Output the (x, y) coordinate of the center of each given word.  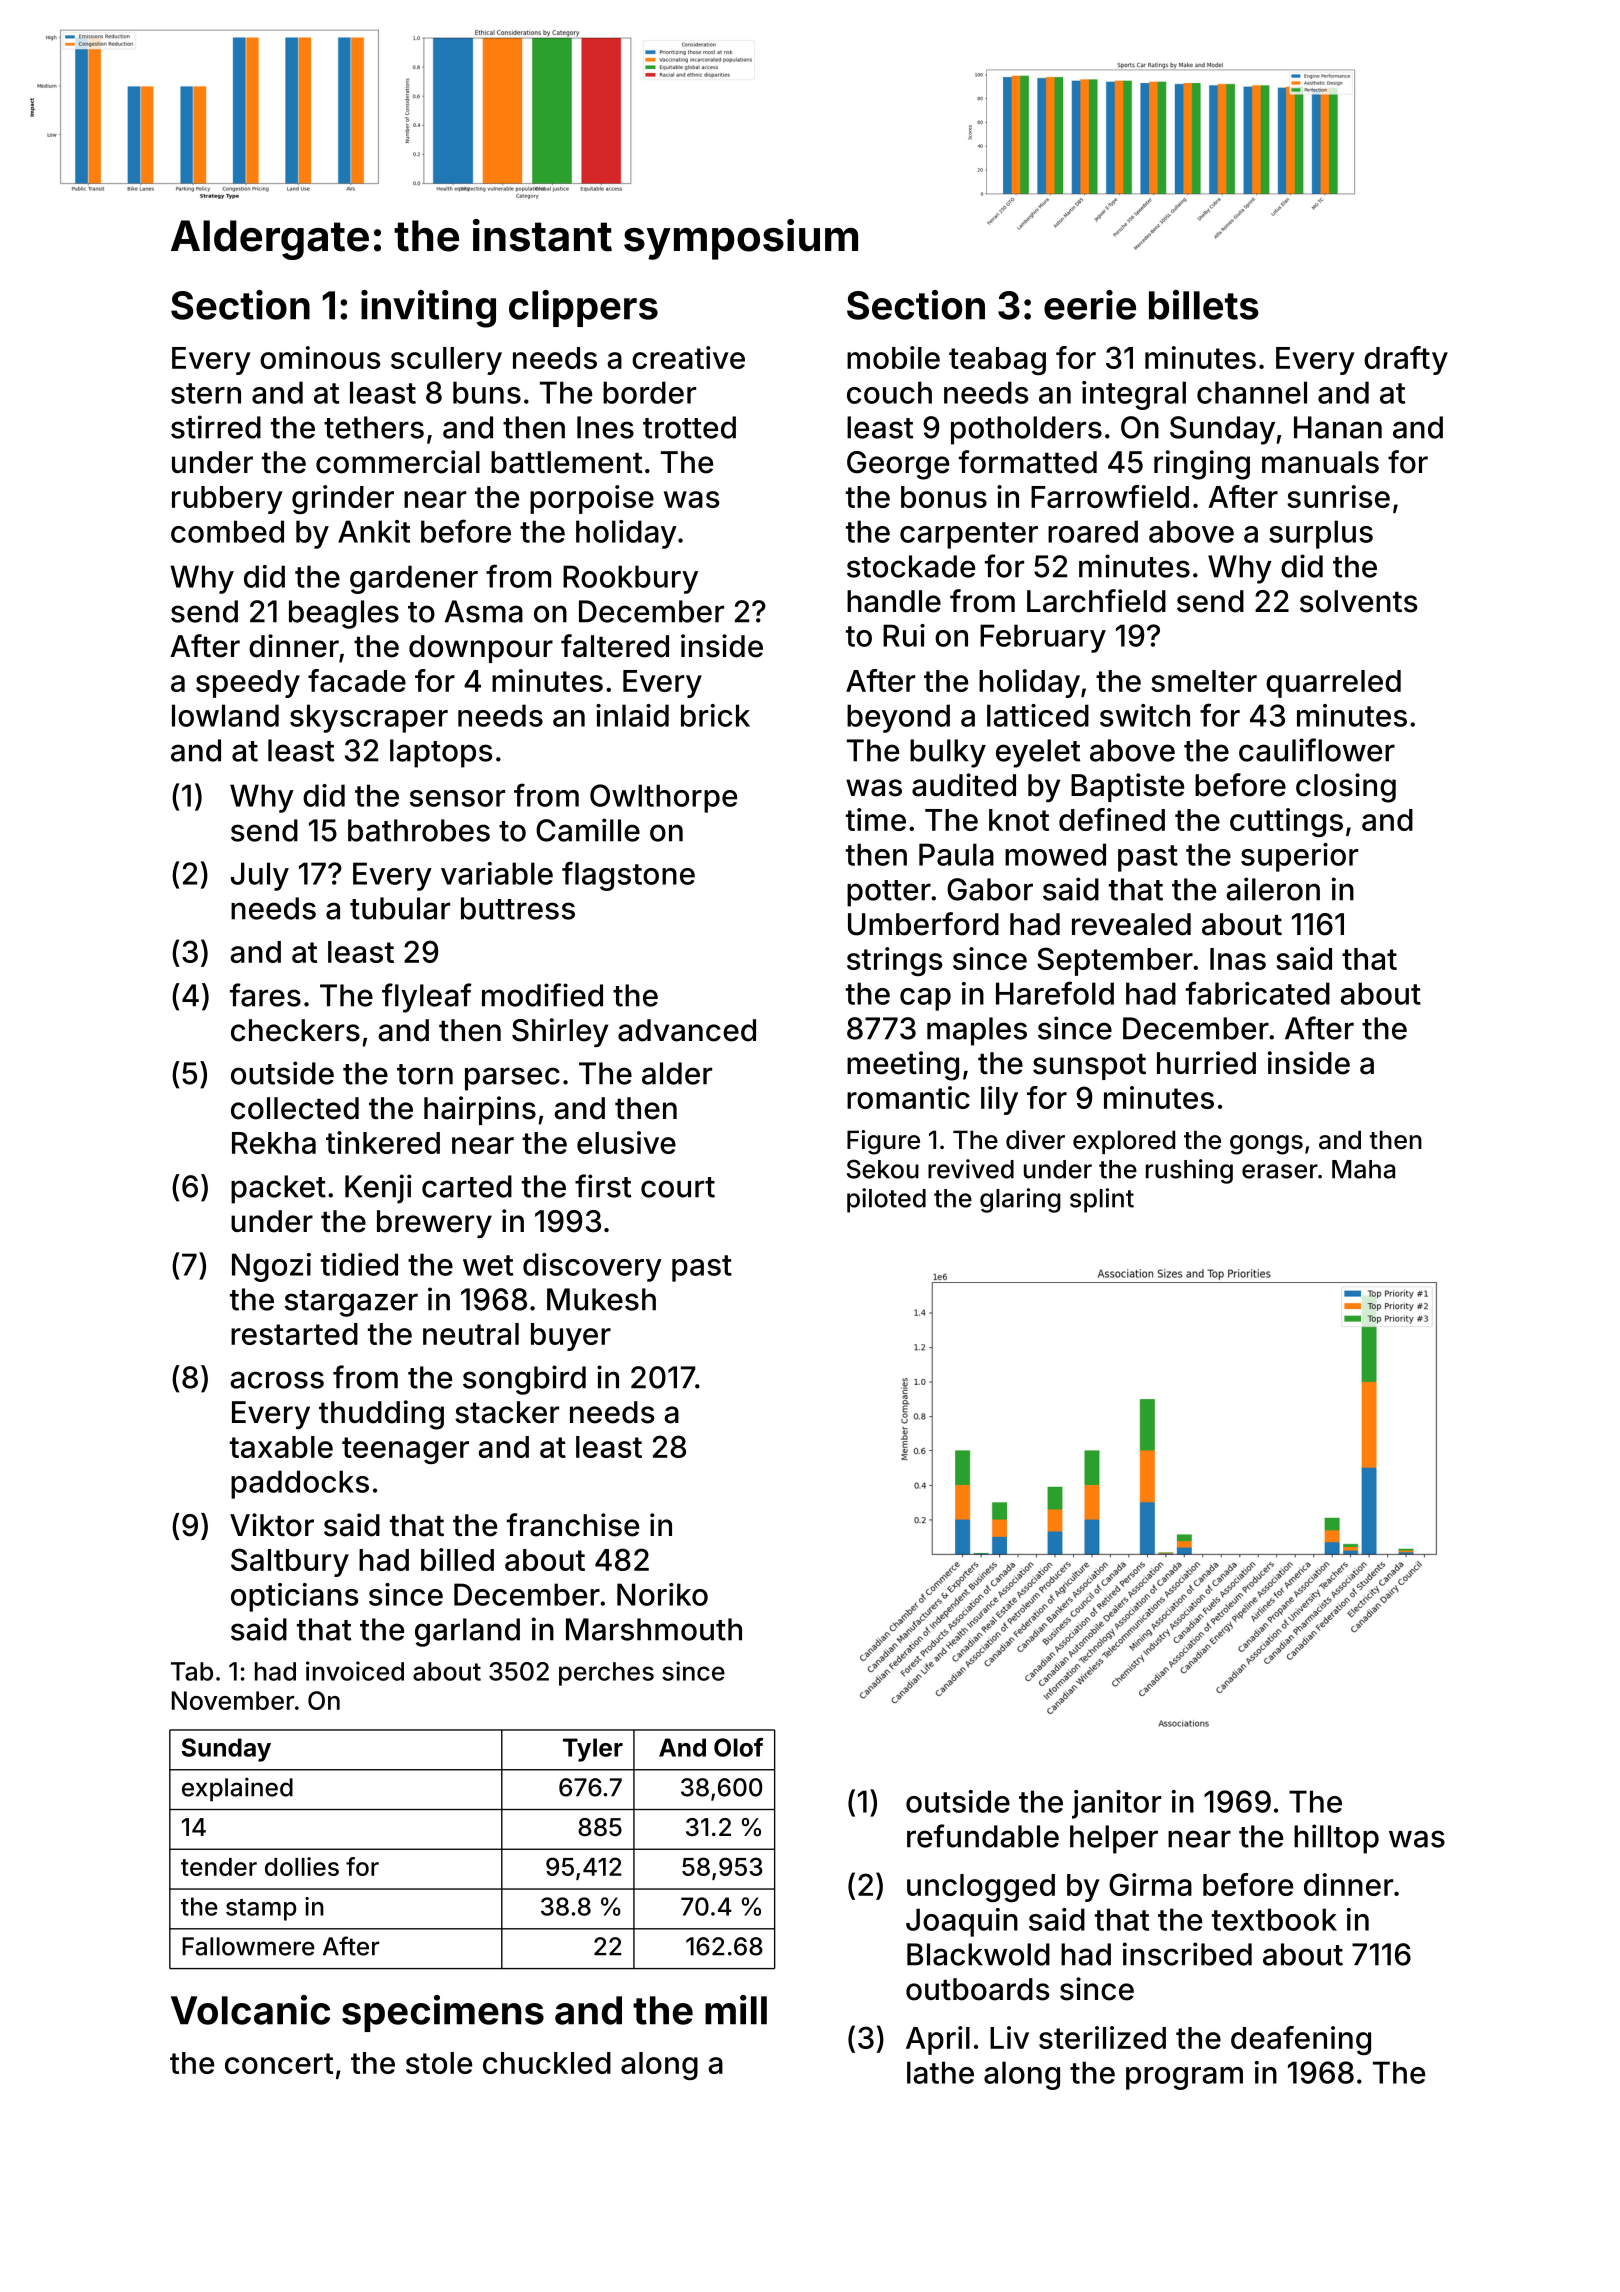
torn (425, 1074)
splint (1102, 1200)
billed (457, 1559)
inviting (428, 309)
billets (1204, 305)
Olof (738, 1747)
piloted (886, 1200)
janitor (1116, 1804)
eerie (1090, 305)
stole (439, 2063)
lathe (940, 2072)
